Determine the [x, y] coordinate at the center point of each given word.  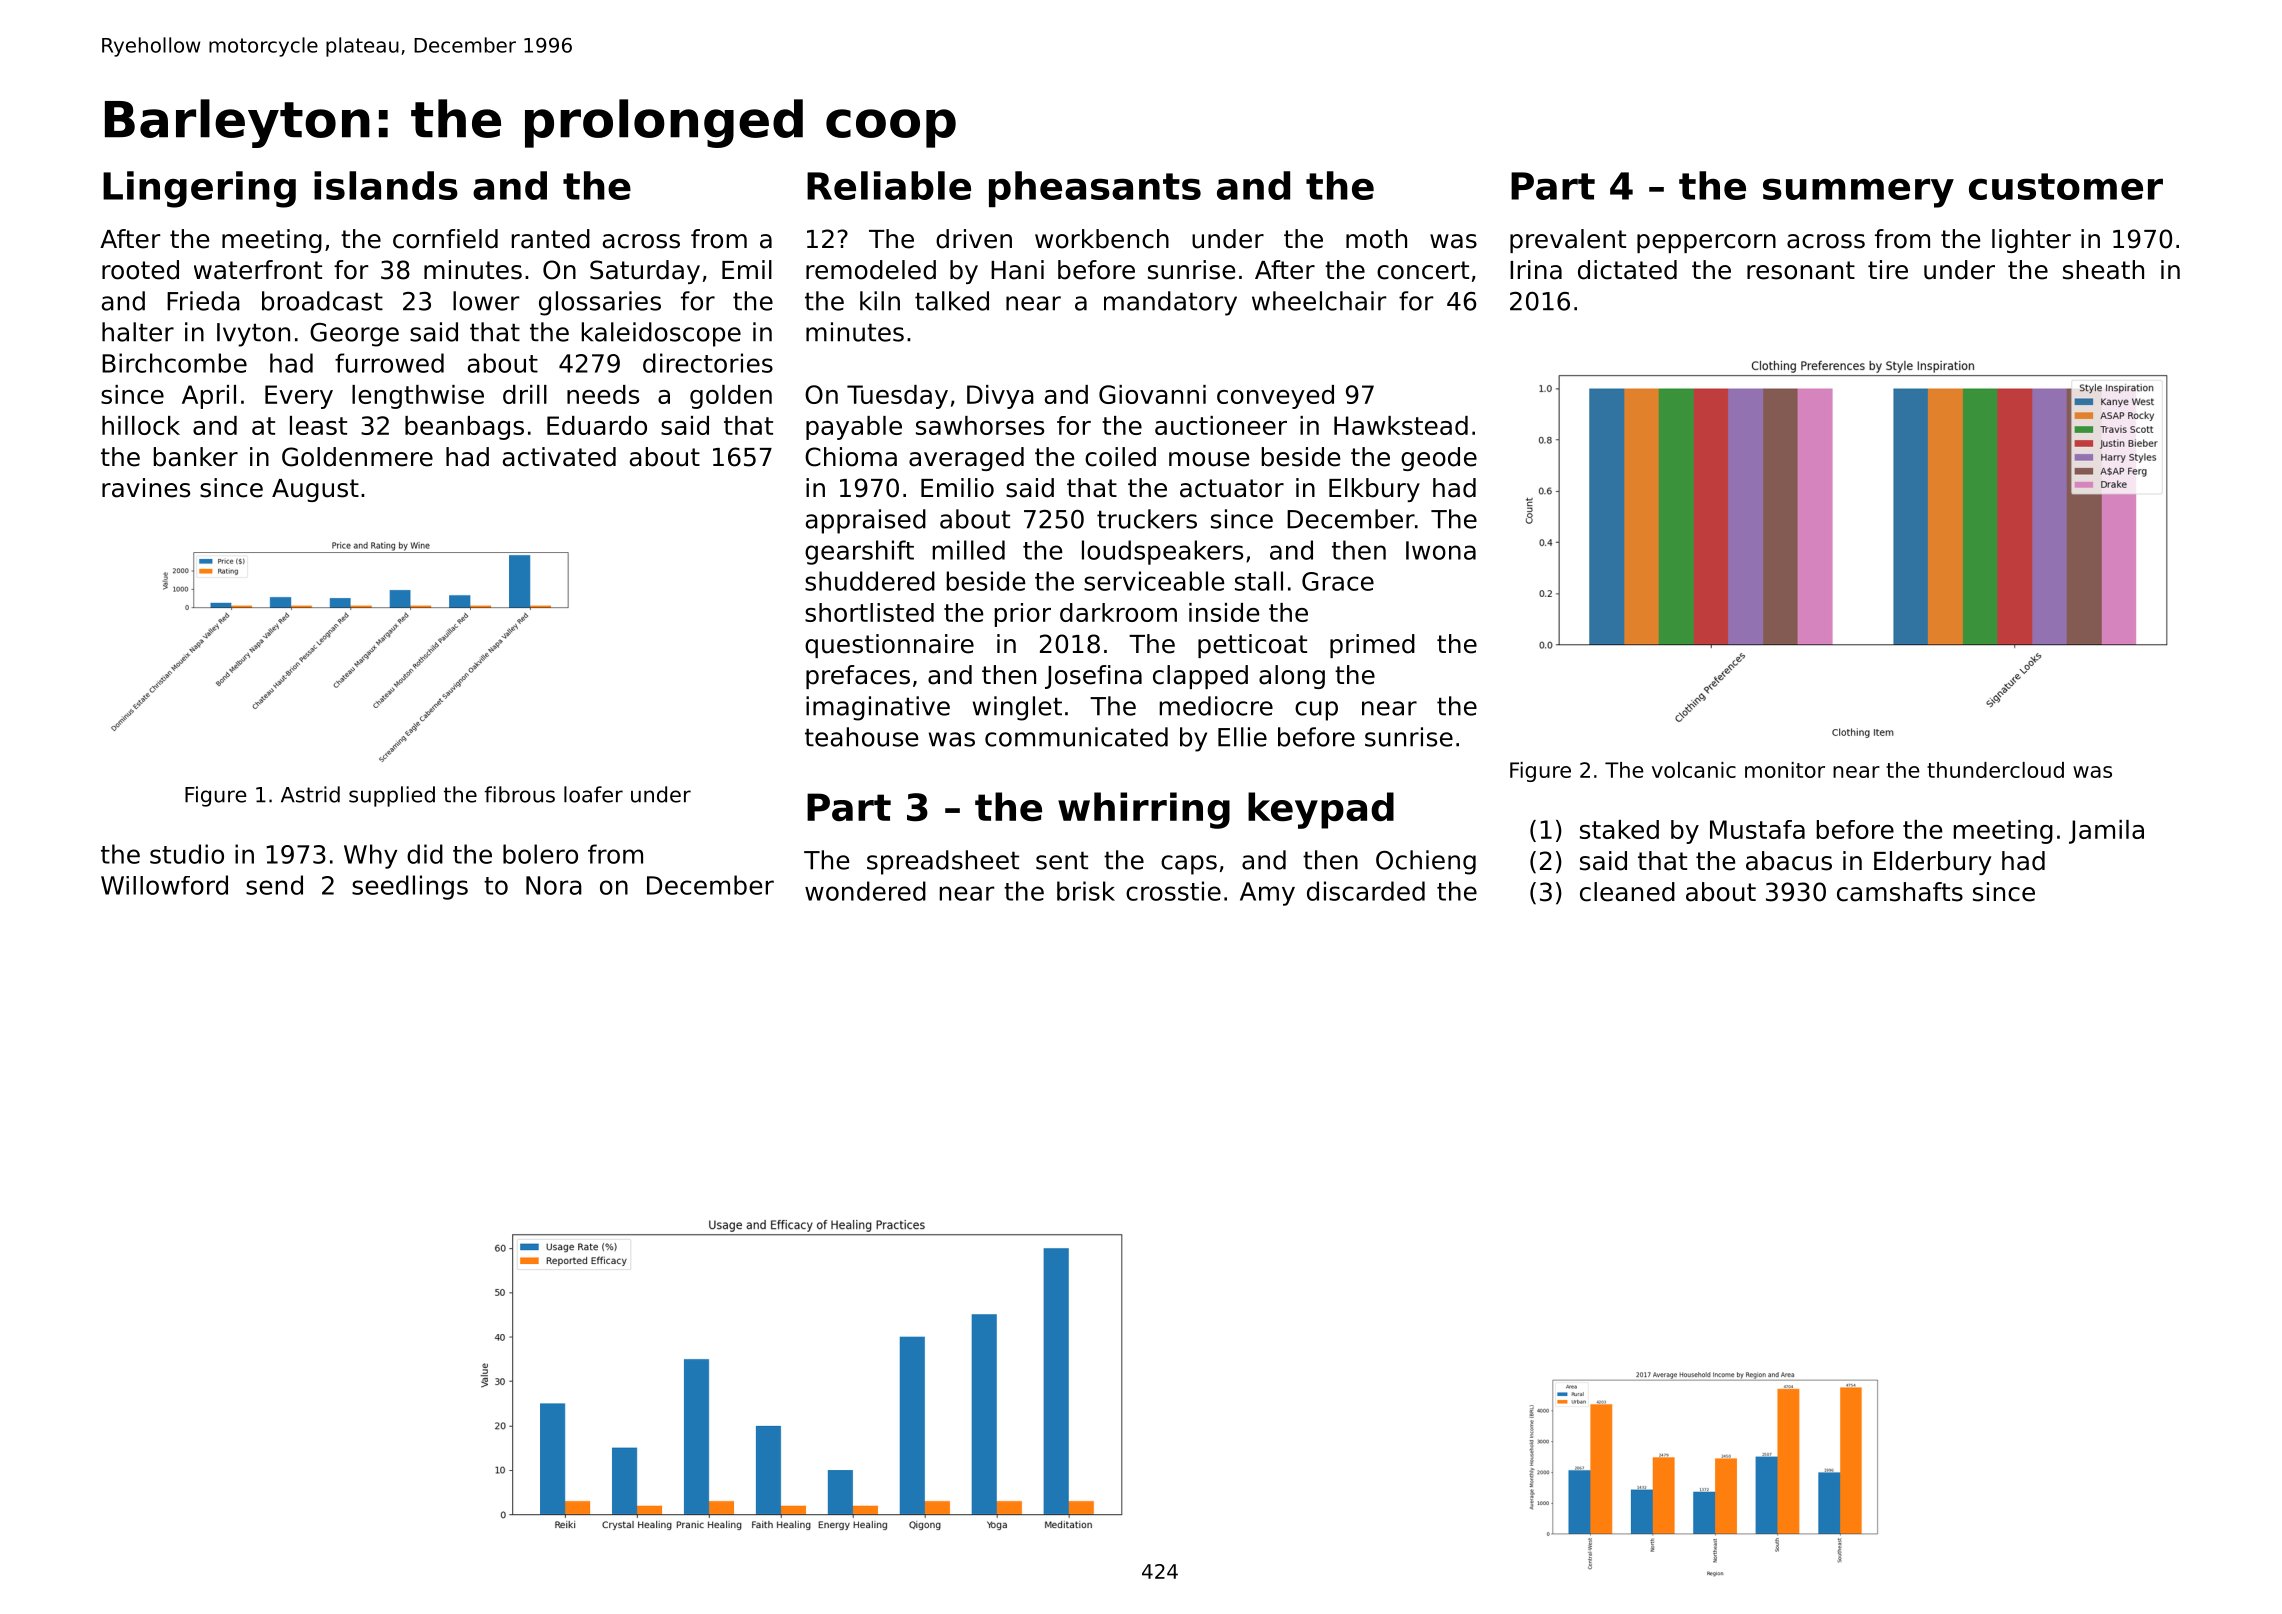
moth [1376, 239]
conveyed [1275, 397]
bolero [540, 854]
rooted [140, 270]
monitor [1785, 770]
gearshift [859, 552]
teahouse [861, 737]
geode [1439, 459]
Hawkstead [1401, 425]
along [1292, 677]
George [354, 335]
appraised [866, 521]
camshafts [1900, 892]
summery [1858, 193]
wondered [865, 891]
